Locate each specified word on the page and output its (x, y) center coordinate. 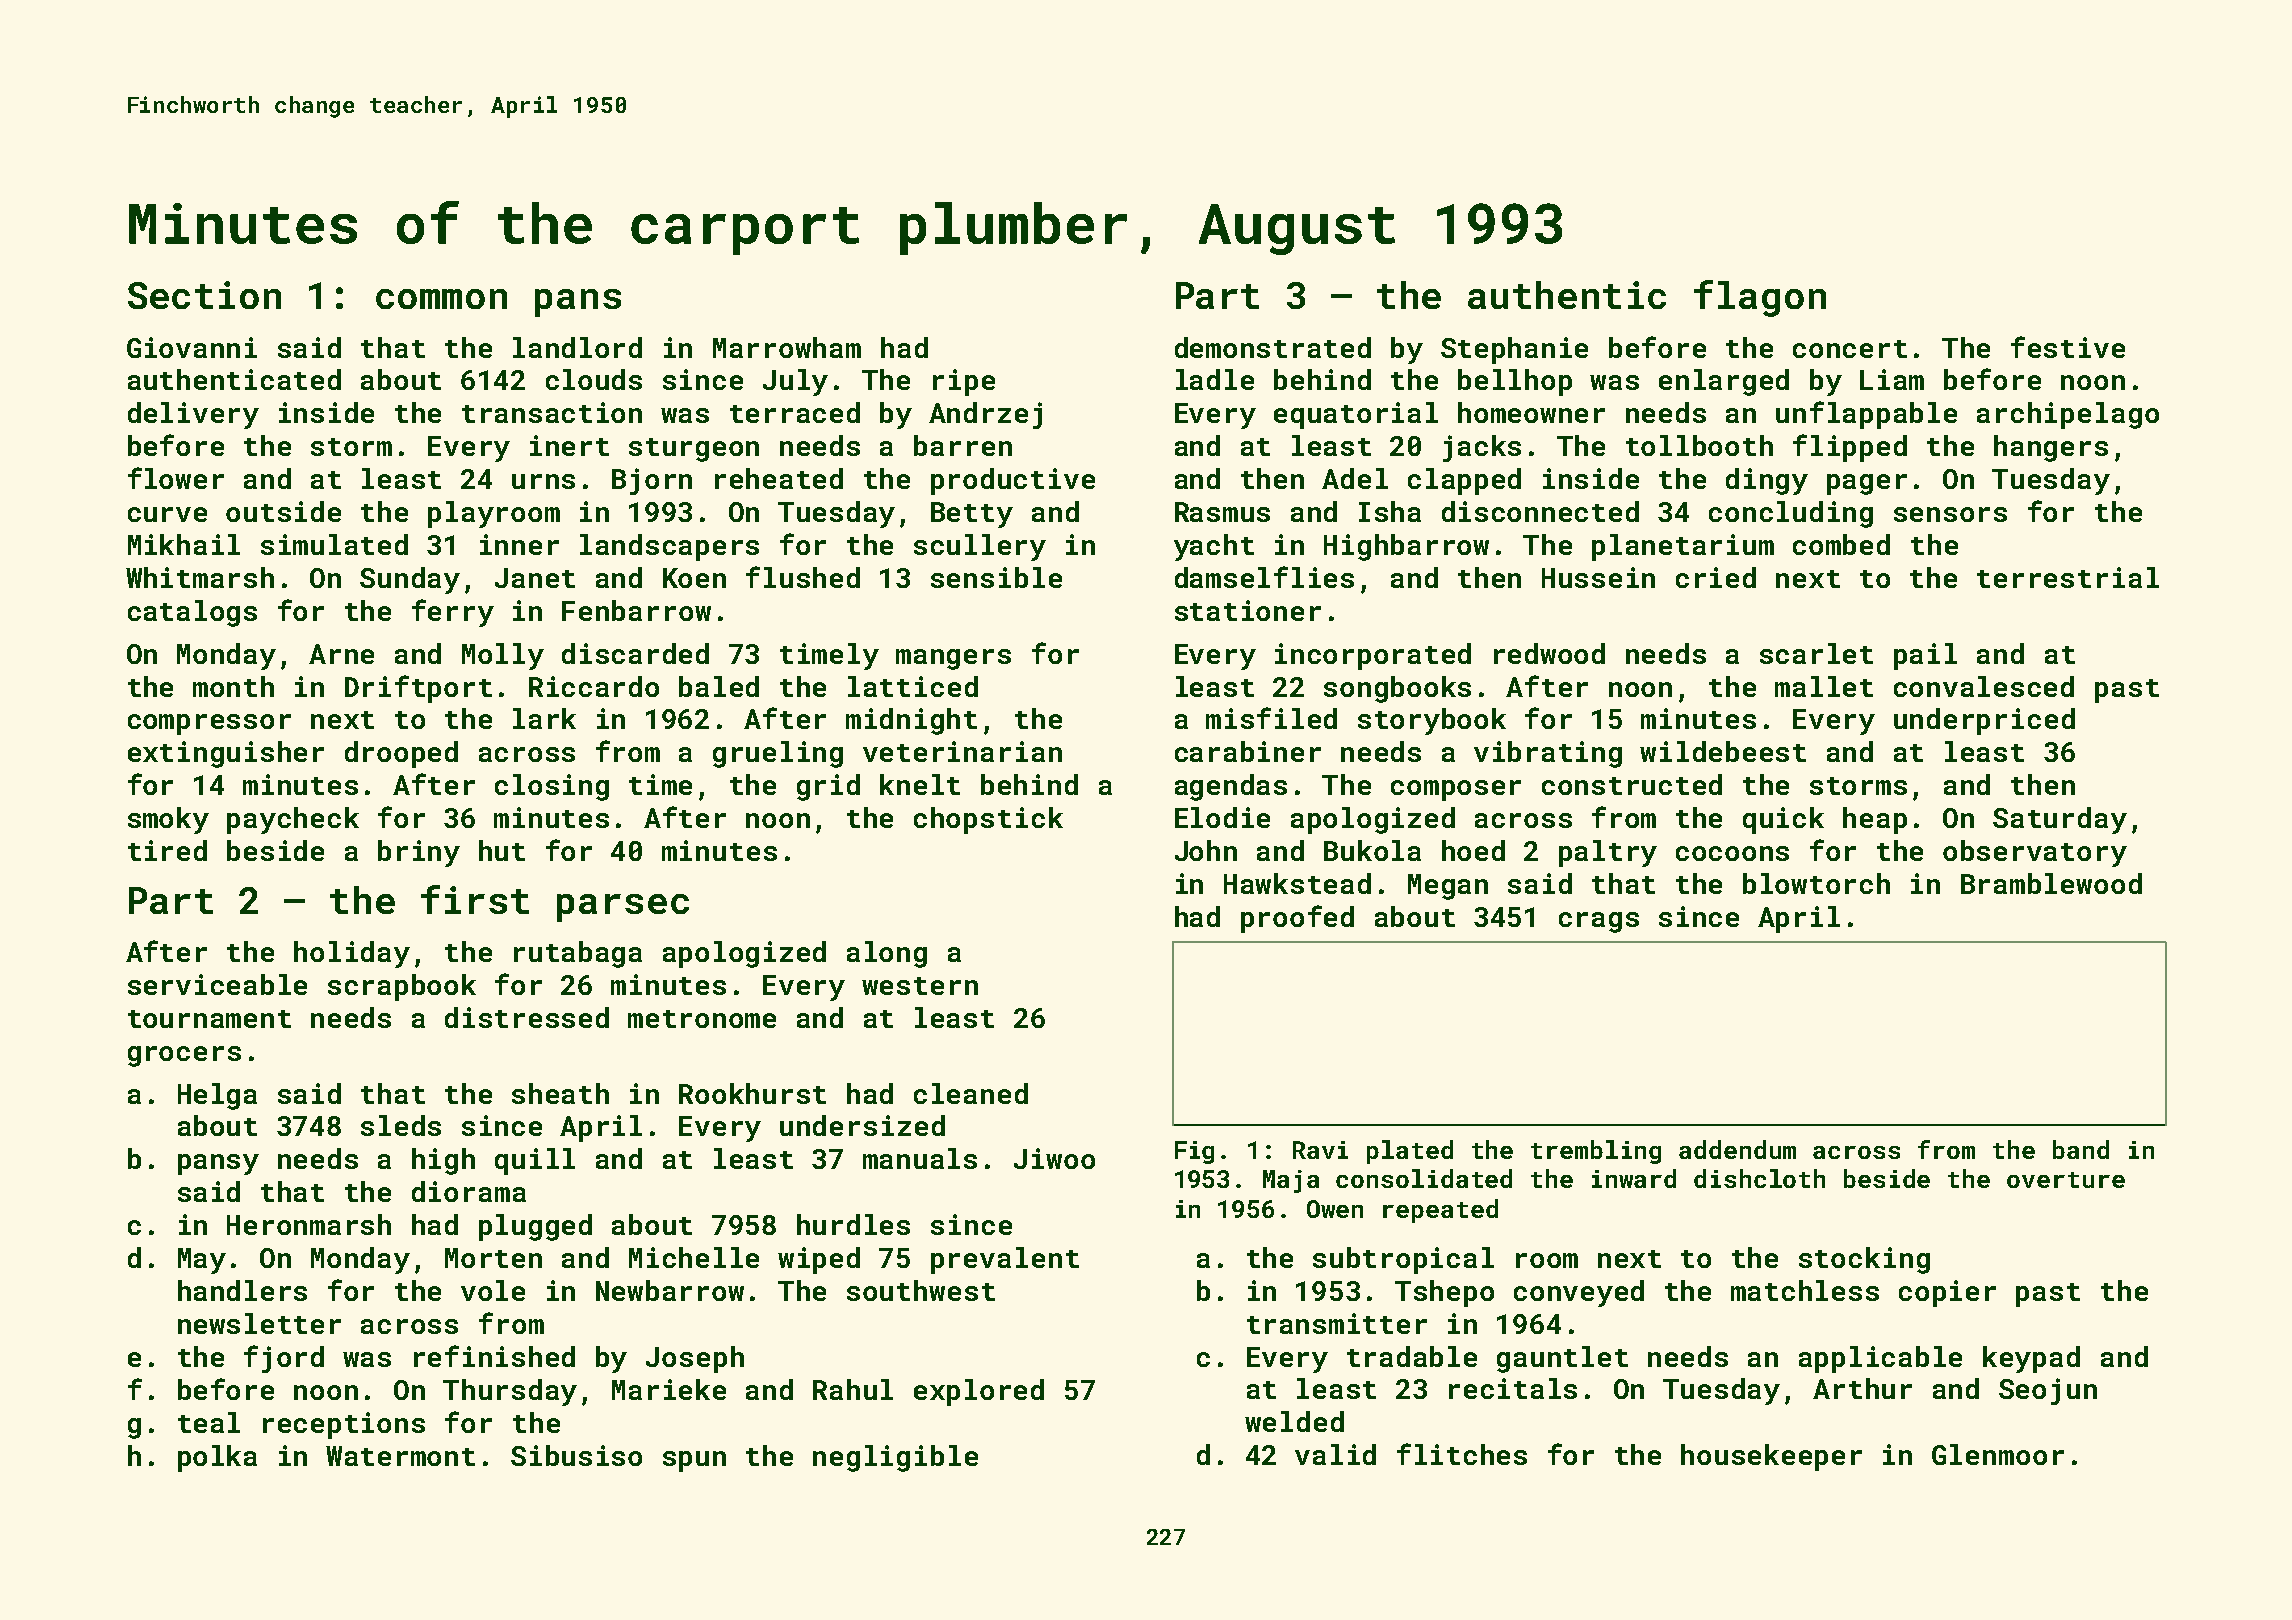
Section (204, 295)
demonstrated (1273, 347)
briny (419, 853)
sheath (560, 1093)
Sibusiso (576, 1455)
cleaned (971, 1093)
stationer (1248, 610)
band (2081, 1149)
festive (2068, 347)
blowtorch (1816, 883)
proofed (1297, 919)
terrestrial (2068, 577)
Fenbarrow (636, 610)
